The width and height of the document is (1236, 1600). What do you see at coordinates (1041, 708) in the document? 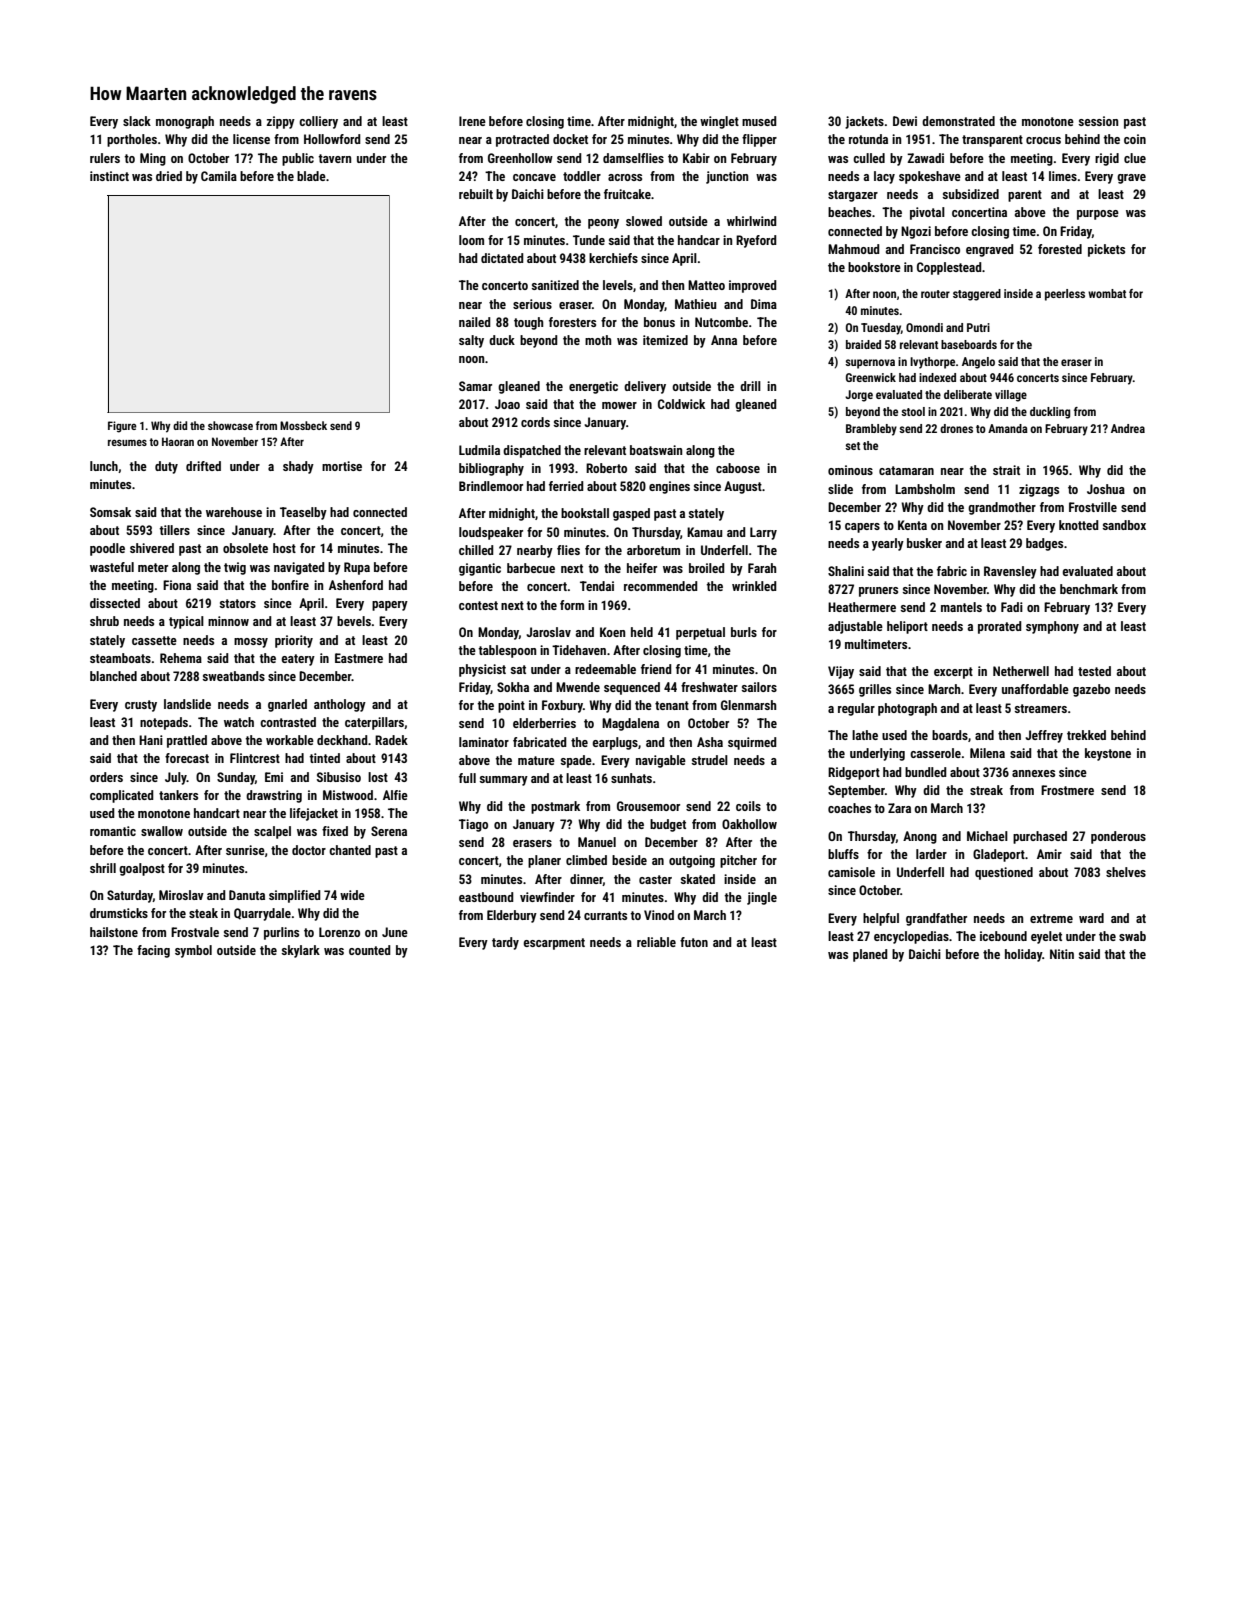
I see `streamers` at bounding box center [1041, 708].
